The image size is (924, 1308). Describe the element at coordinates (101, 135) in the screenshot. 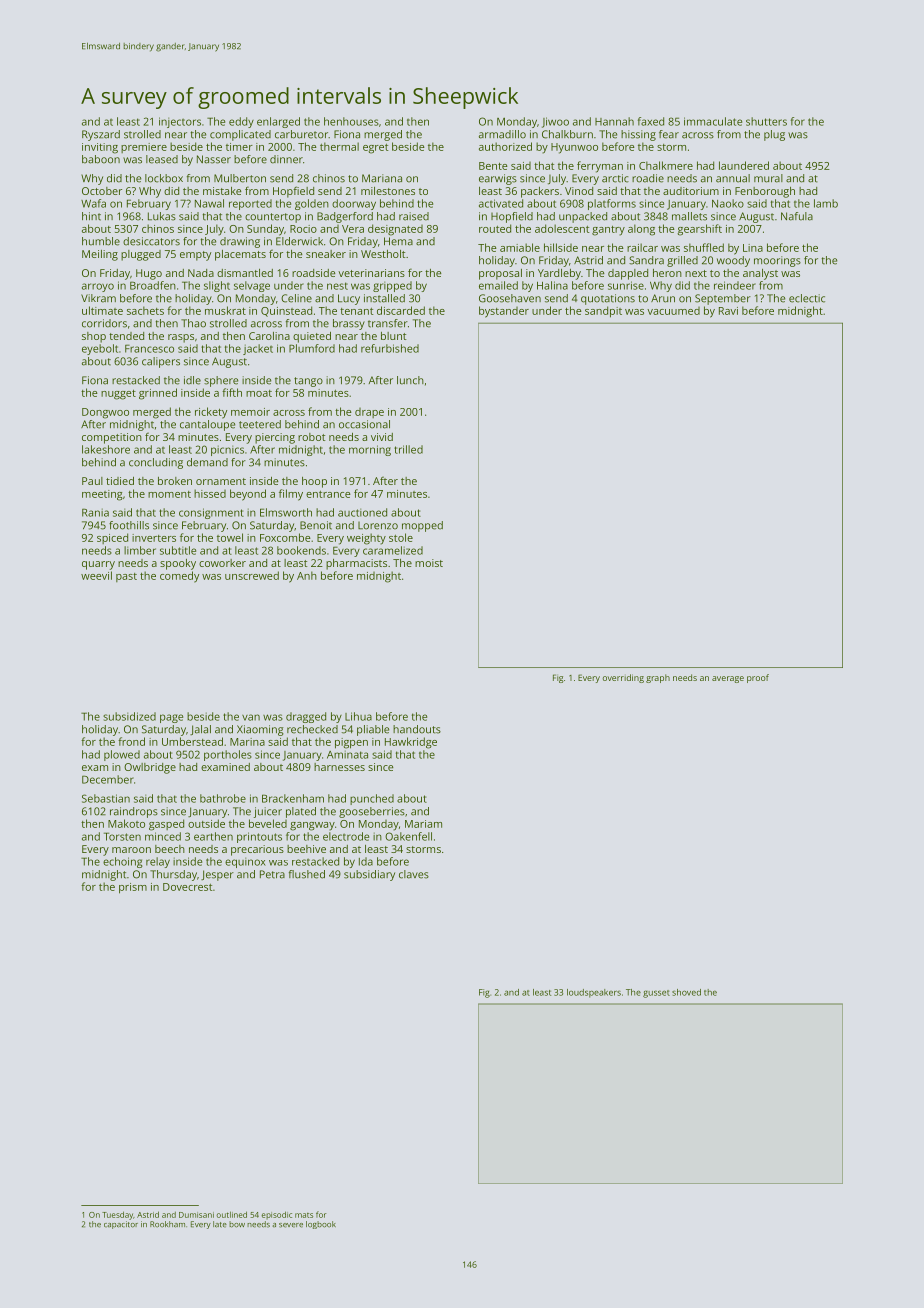

I see `Ryszard` at that location.
